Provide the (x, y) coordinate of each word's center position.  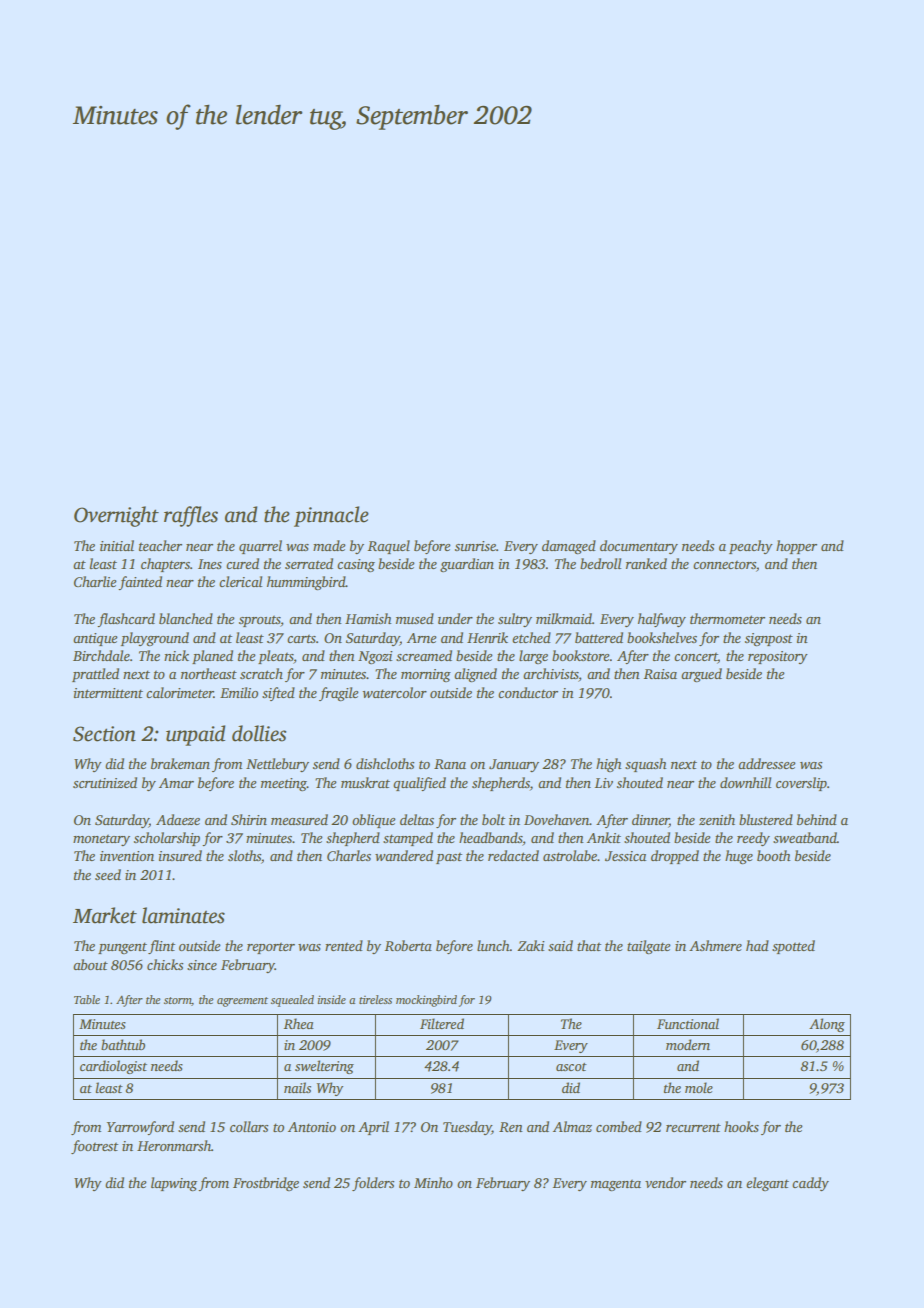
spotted (793, 947)
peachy (751, 547)
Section (104, 734)
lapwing (174, 1184)
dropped (675, 857)
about (90, 964)
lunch (493, 945)
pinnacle (331, 516)
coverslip (801, 784)
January (514, 765)
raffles (191, 516)
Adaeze (178, 819)
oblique (373, 821)
